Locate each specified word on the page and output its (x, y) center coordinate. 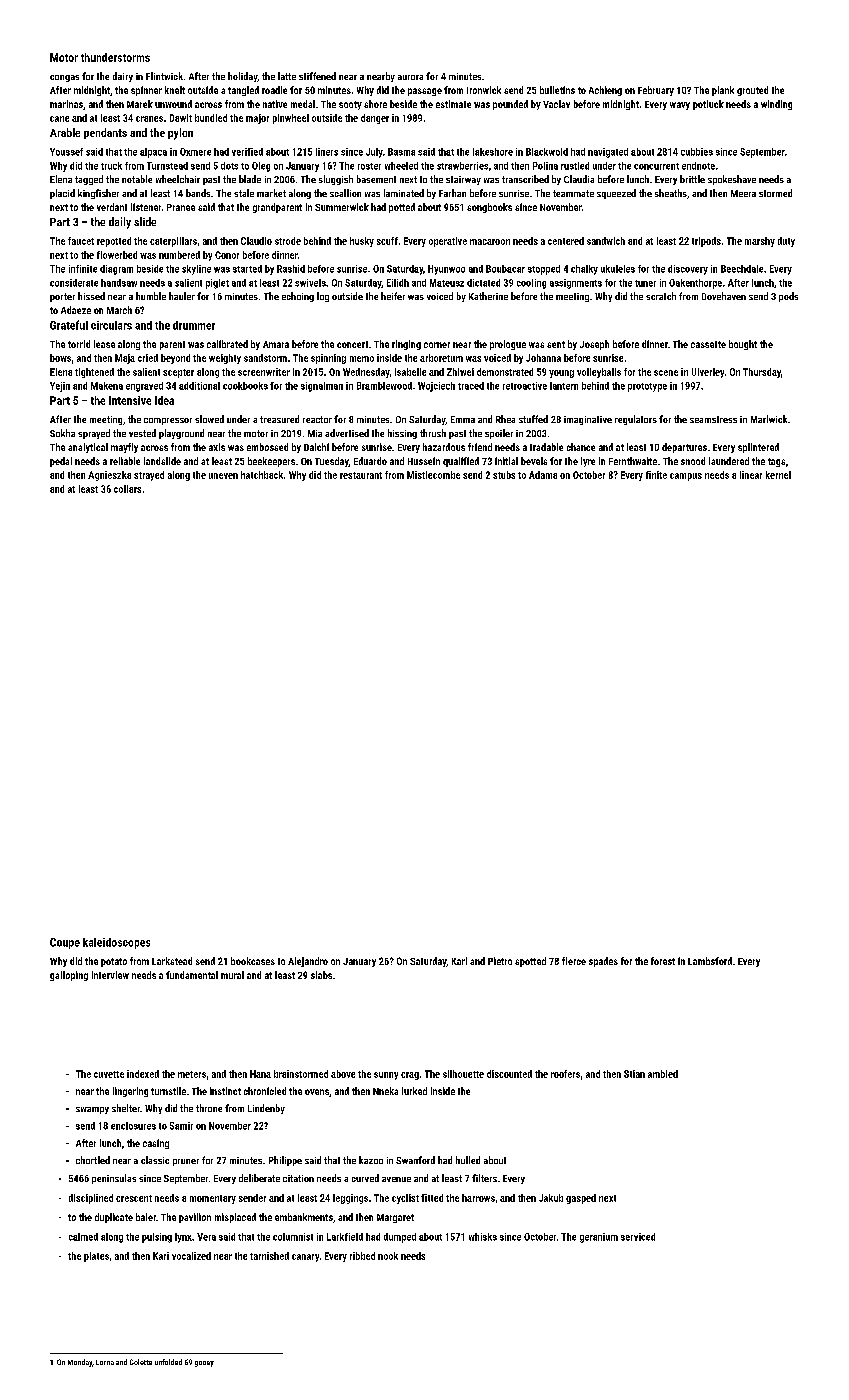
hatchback (262, 475)
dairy (123, 77)
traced (471, 386)
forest (663, 961)
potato (114, 962)
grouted (752, 91)
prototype (647, 387)
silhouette (463, 1074)
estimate (453, 104)
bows (60, 358)
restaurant (361, 475)
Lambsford (710, 961)
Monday (80, 1363)
